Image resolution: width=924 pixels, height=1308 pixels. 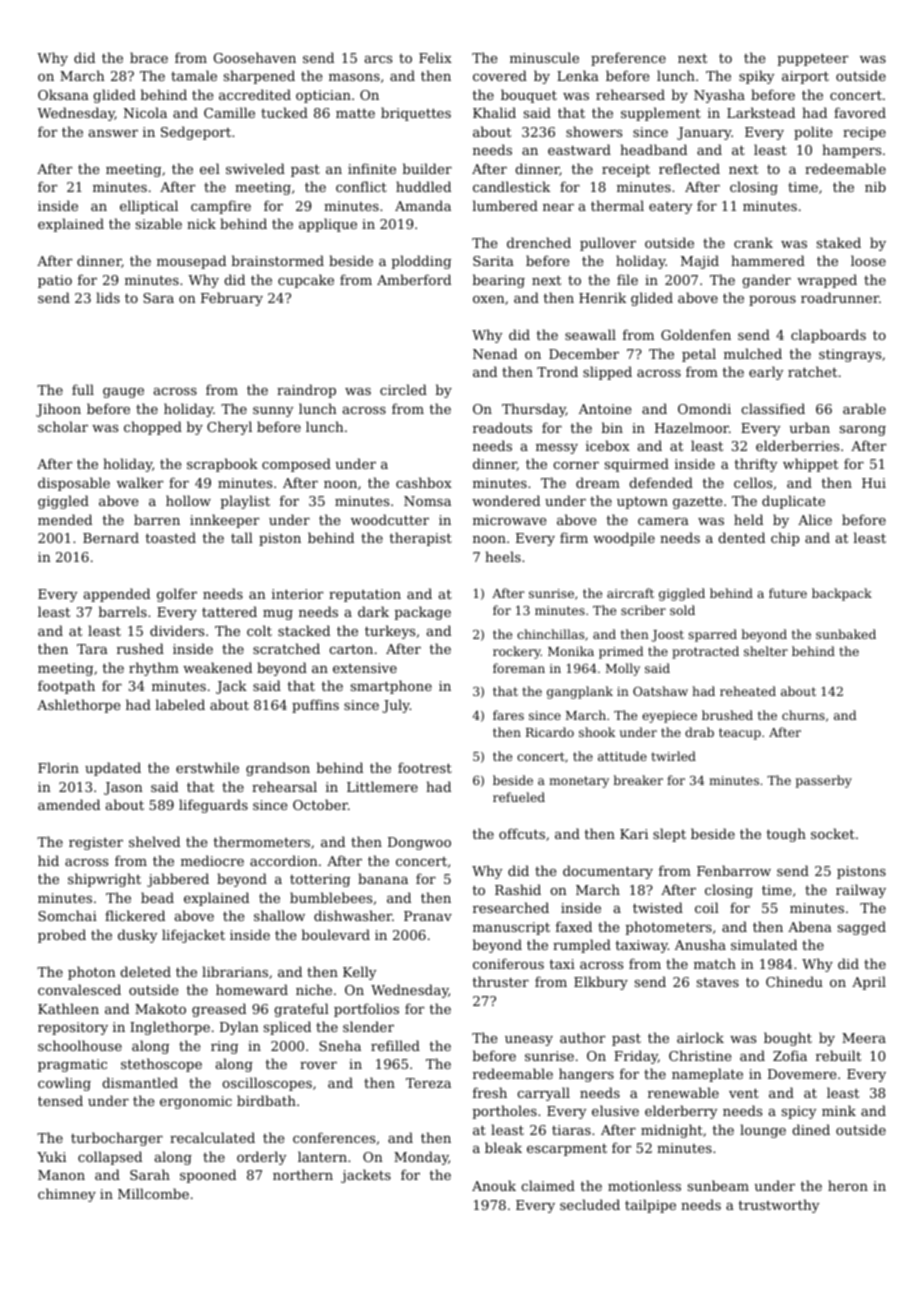 What do you see at coordinates (797, 445) in the screenshot?
I see `elderberries` at bounding box center [797, 445].
